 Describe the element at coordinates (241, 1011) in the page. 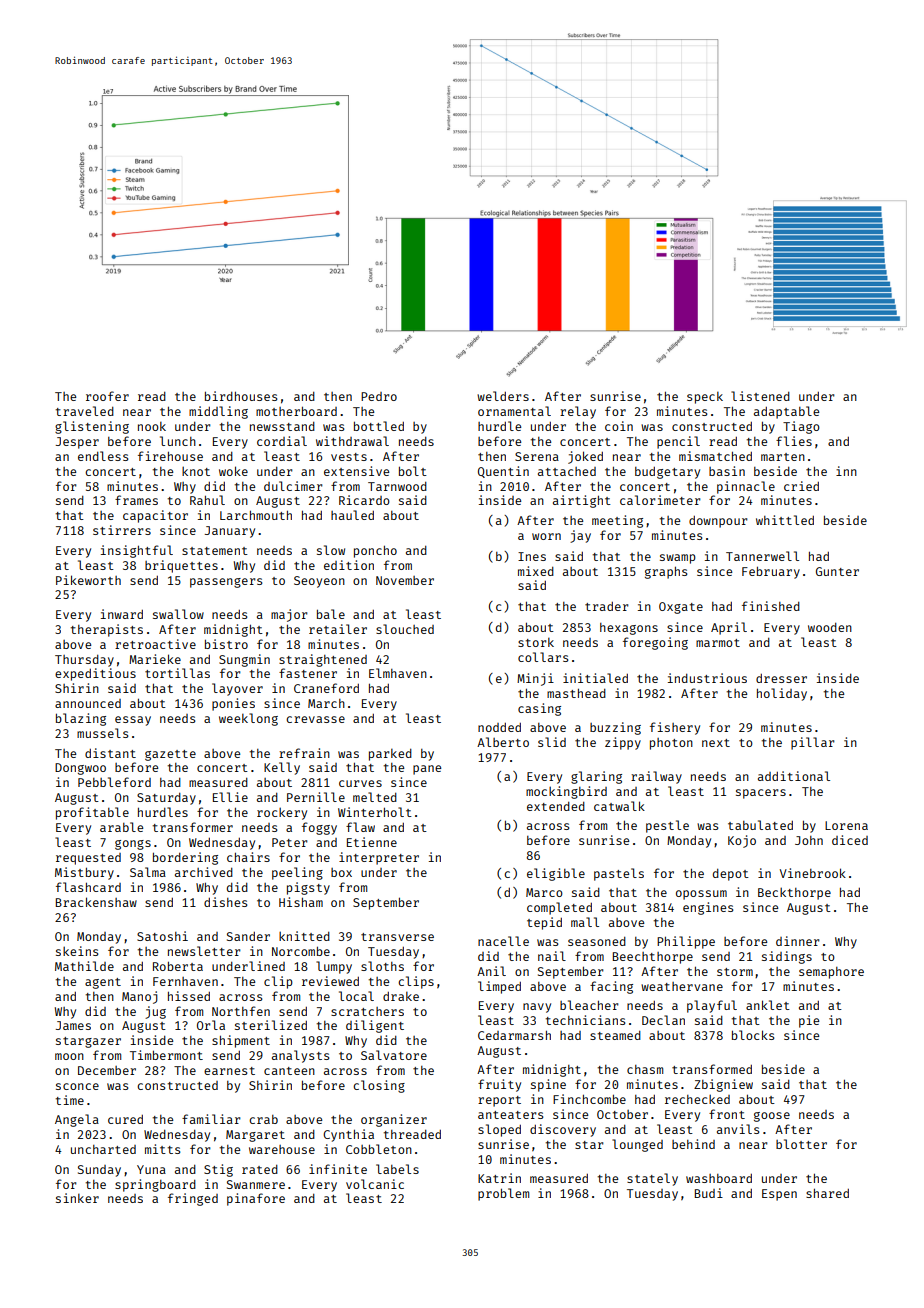

I see `Northfen` at that location.
